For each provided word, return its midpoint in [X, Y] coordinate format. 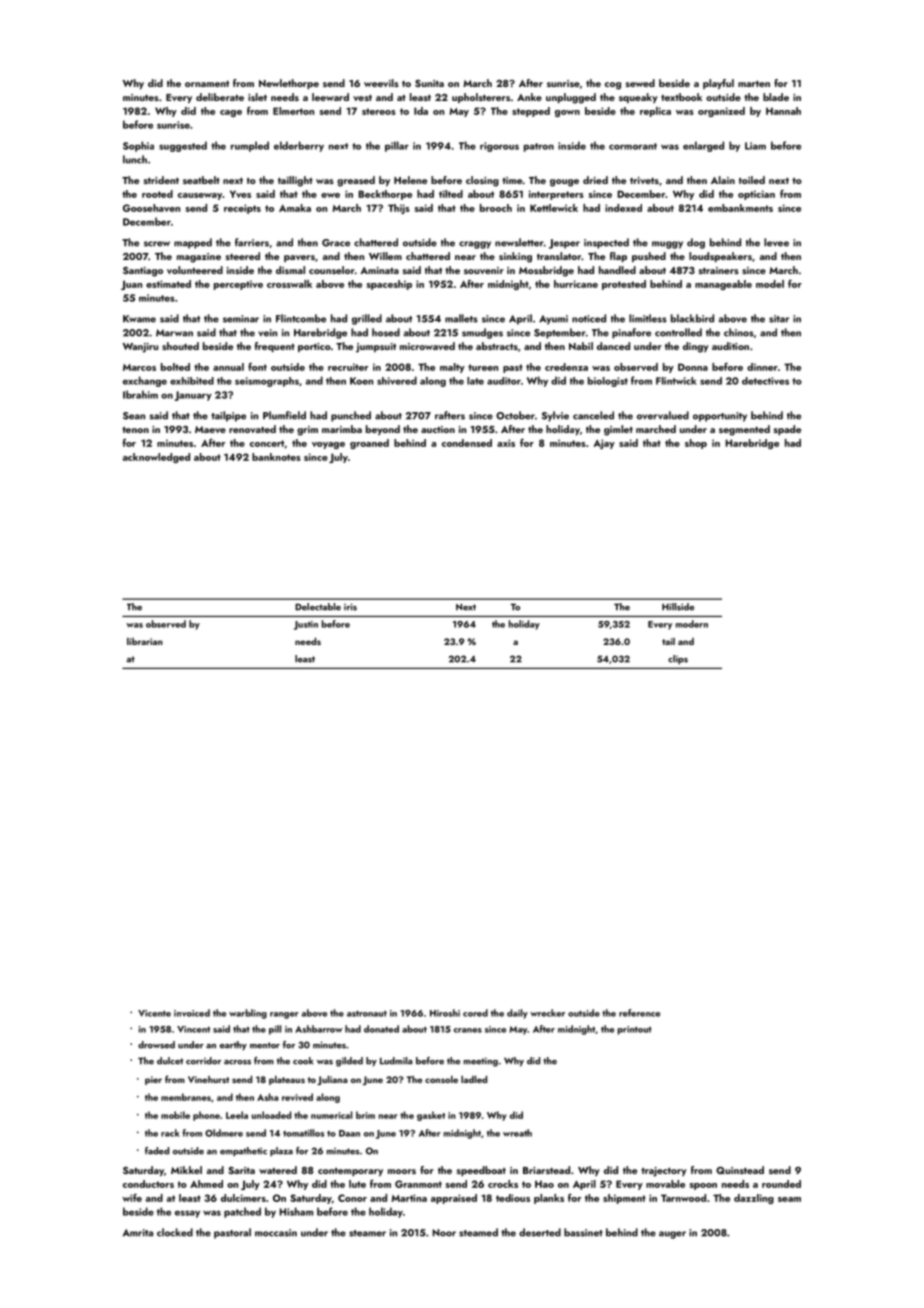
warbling [248, 1014]
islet [257, 97]
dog [696, 243]
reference [639, 1013]
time [512, 180]
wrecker [547, 1013]
